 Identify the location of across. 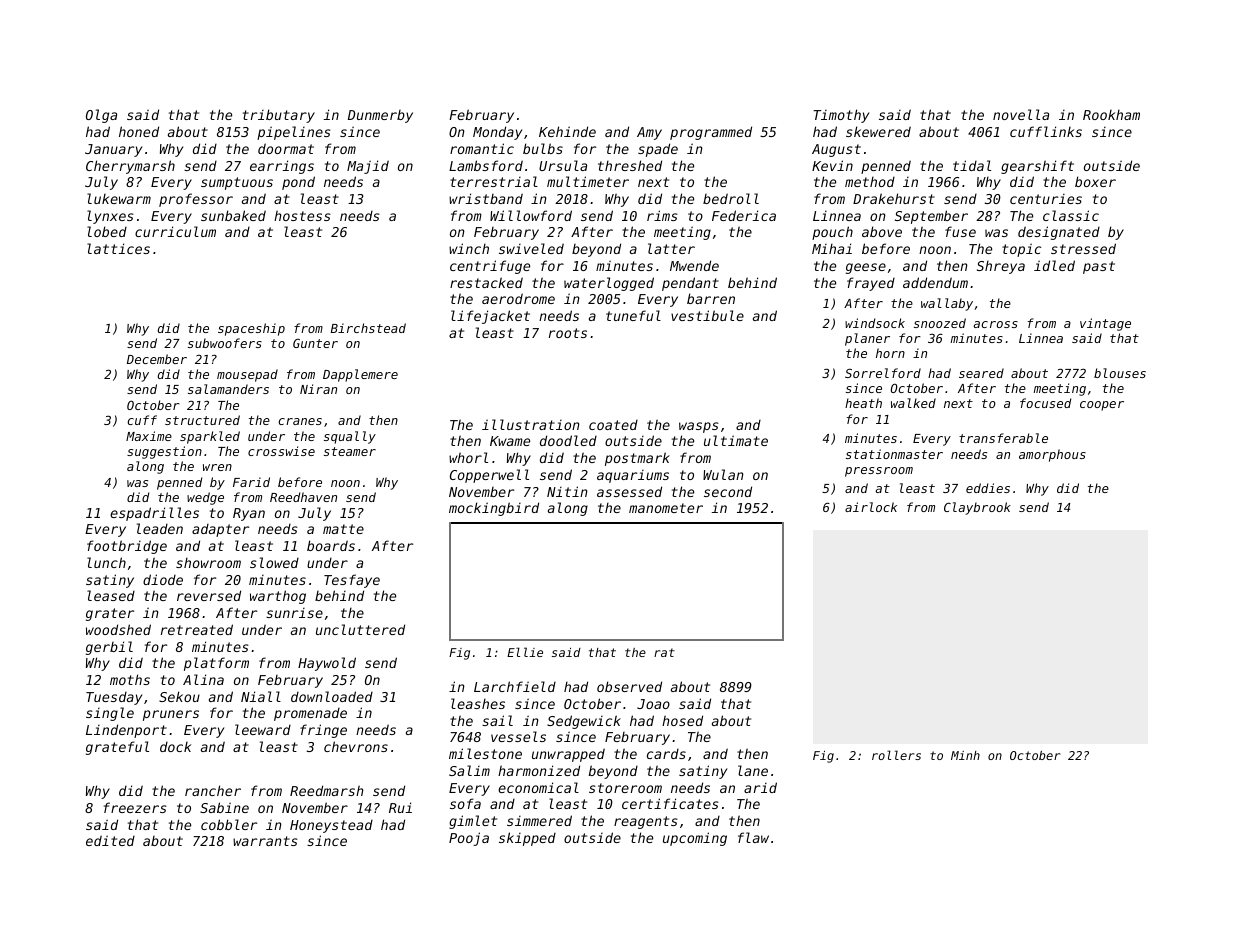
(995, 324).
